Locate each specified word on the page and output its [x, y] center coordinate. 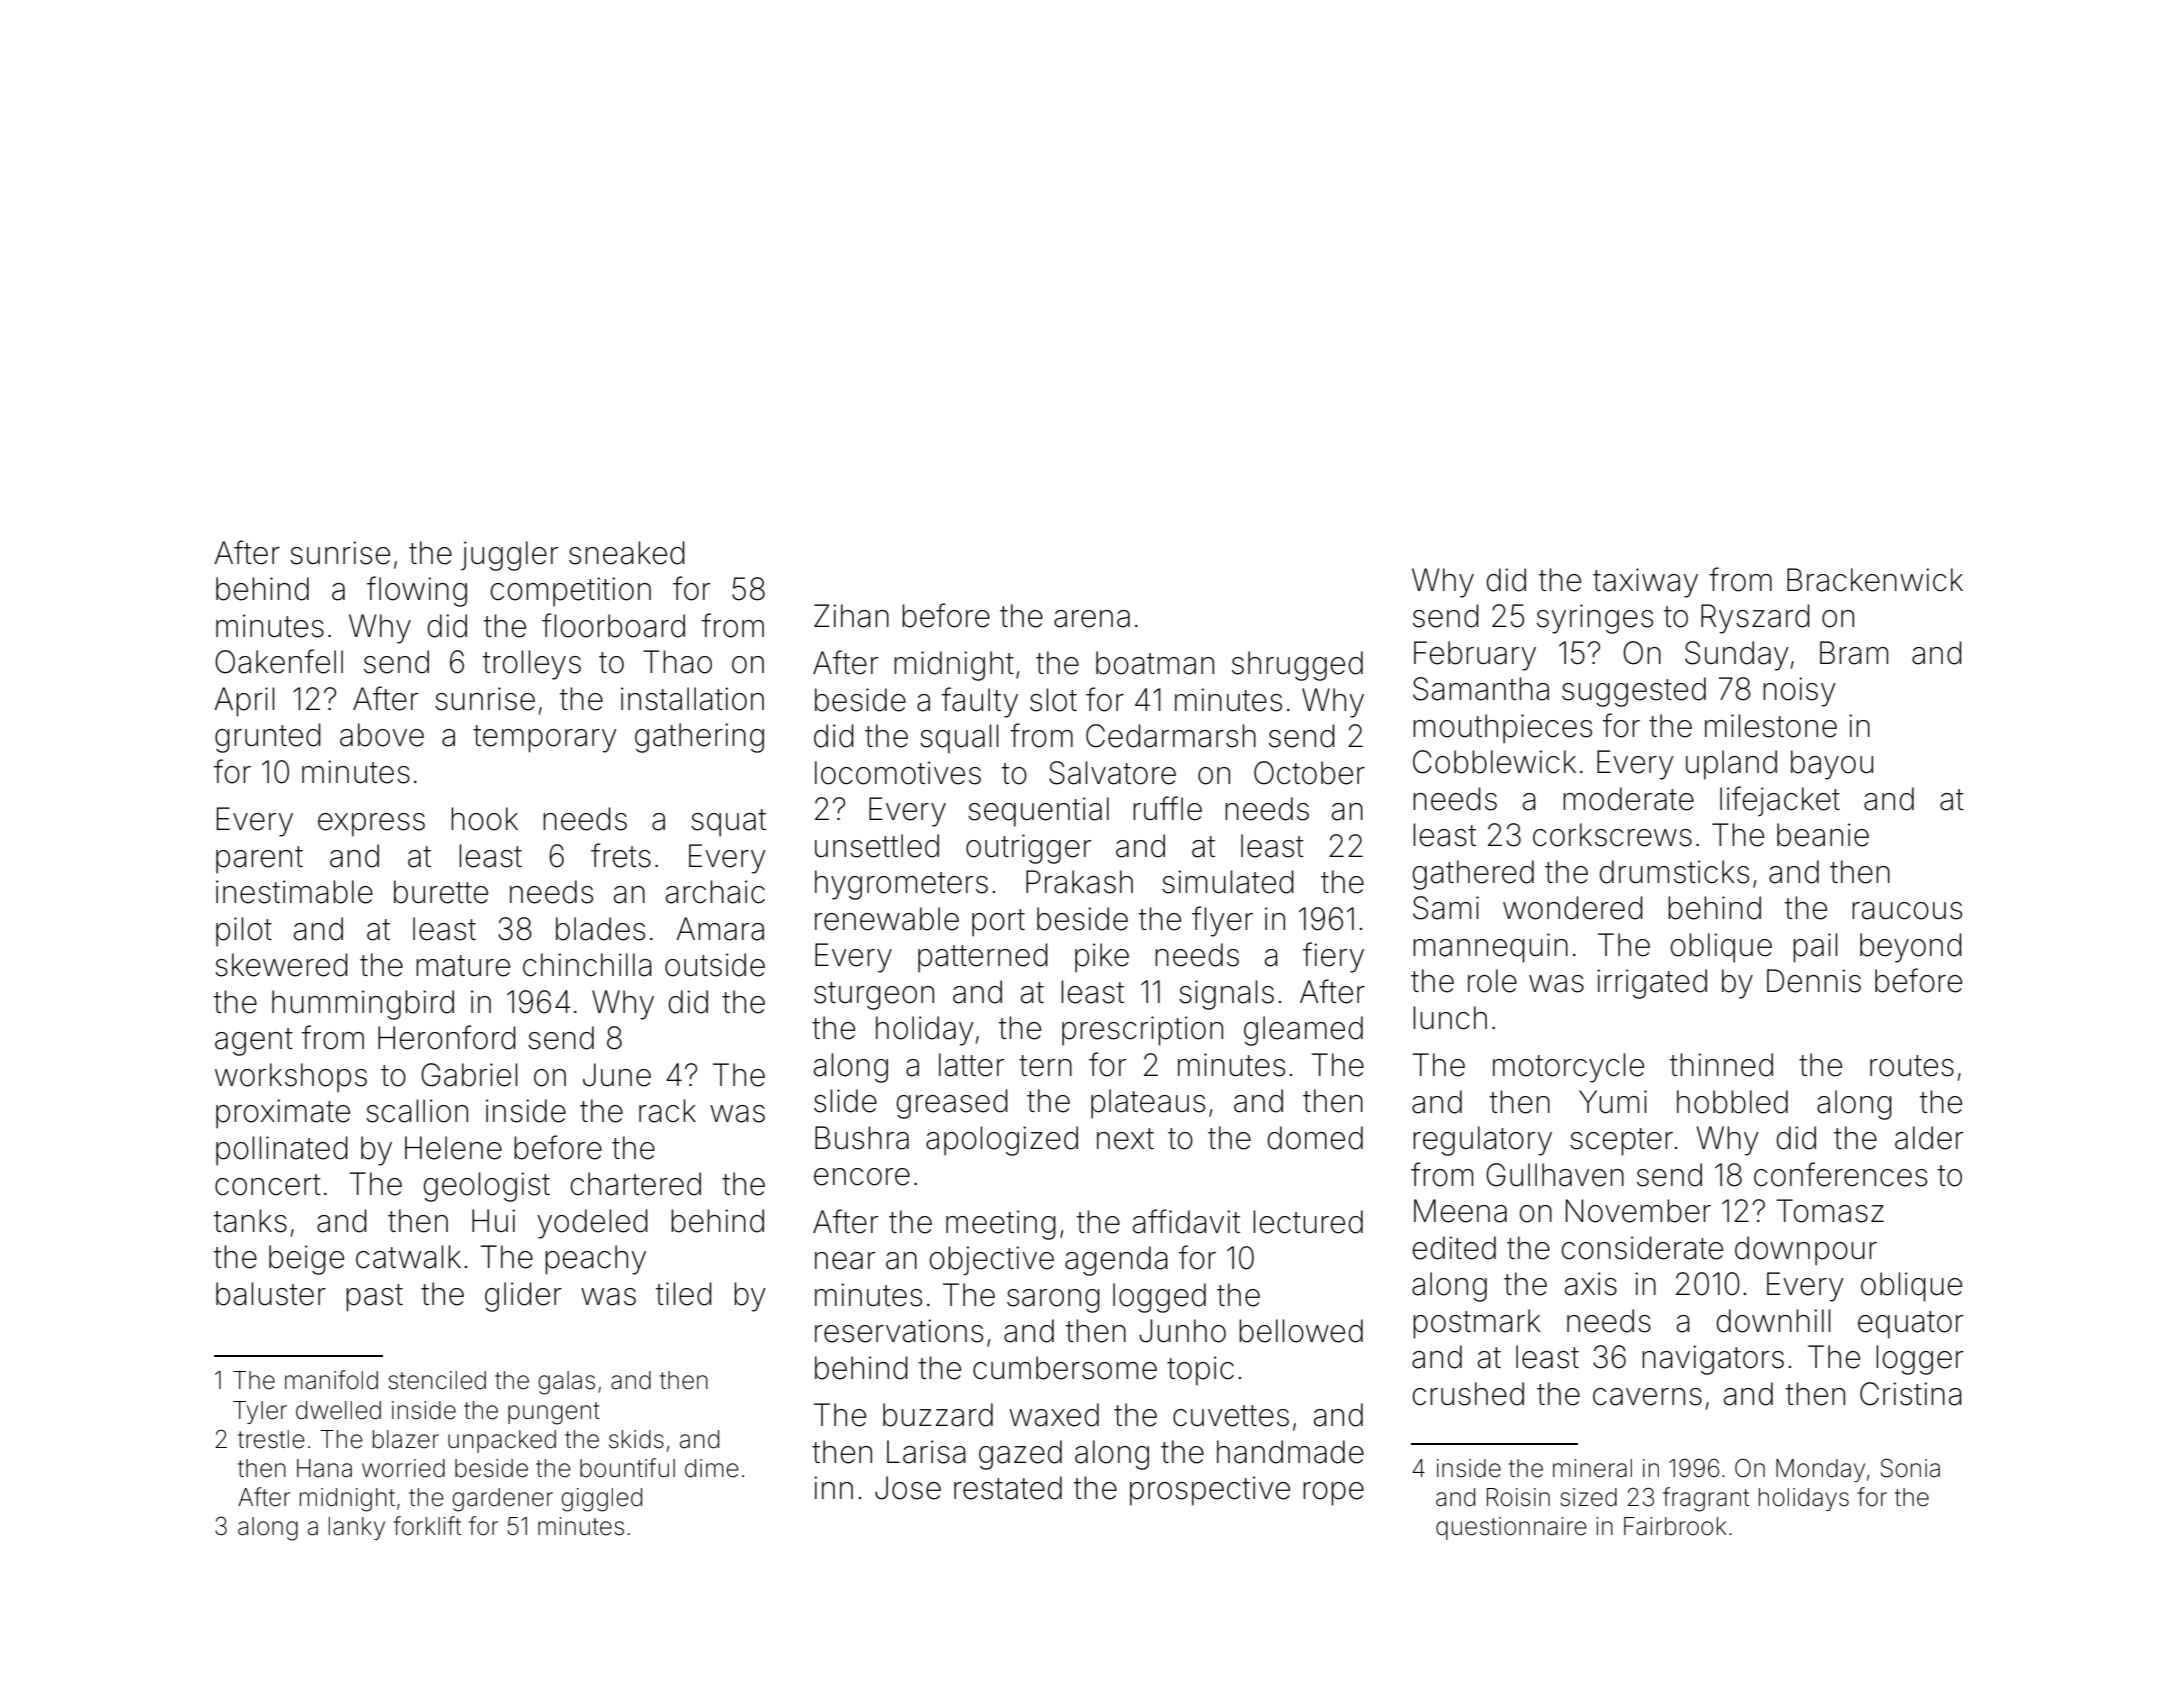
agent [254, 1042]
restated [1008, 1488]
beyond [1911, 948]
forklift [427, 1526]
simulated [1228, 882]
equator [1910, 1325]
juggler [509, 556]
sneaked [627, 553]
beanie [1823, 835]
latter [971, 1065]
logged [1159, 1298]
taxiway [1645, 583]
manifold [331, 1380]
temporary [545, 739]
